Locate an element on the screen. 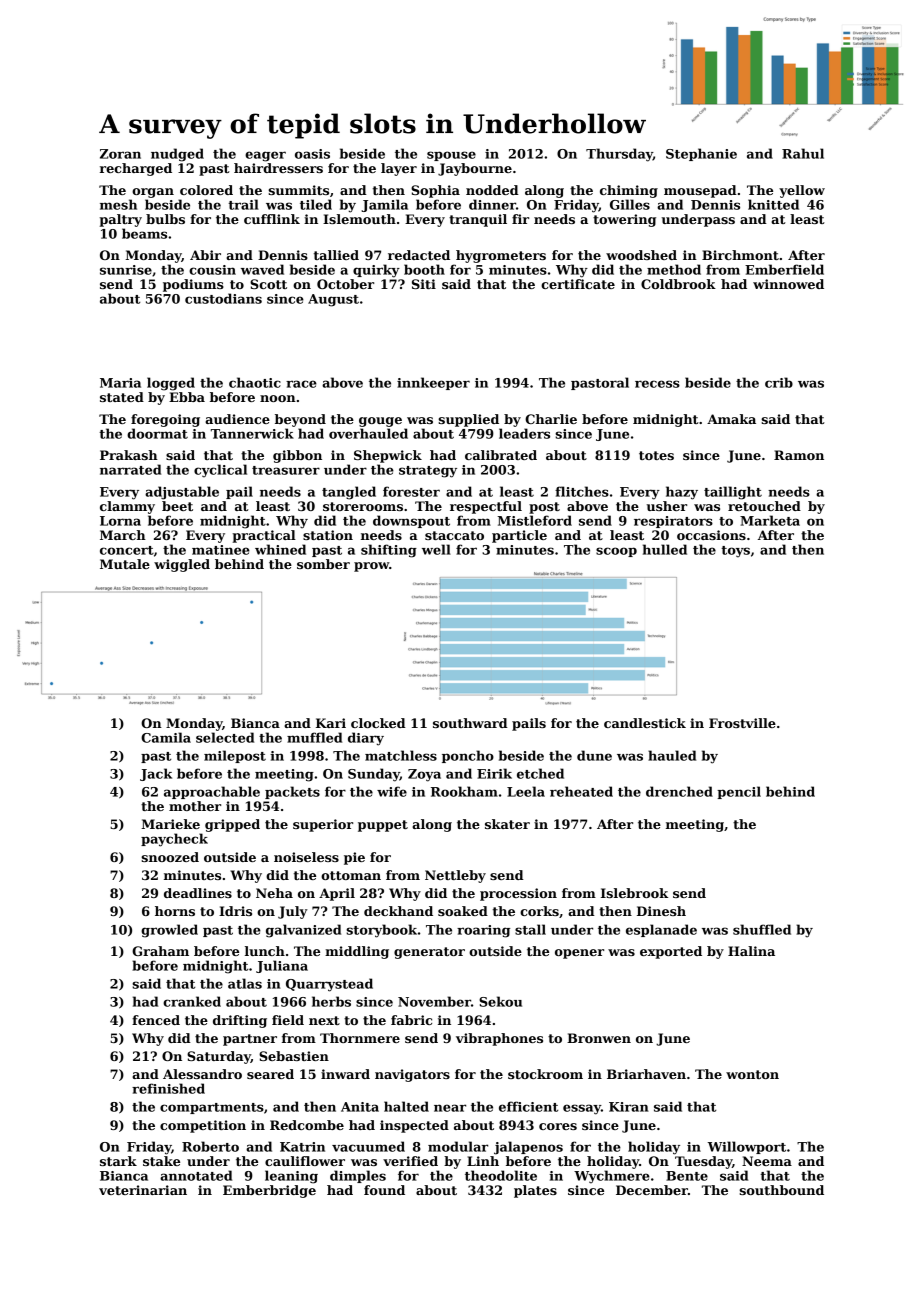 Image resolution: width=924 pixels, height=1308 pixels. Zoran is located at coordinates (120, 154).
